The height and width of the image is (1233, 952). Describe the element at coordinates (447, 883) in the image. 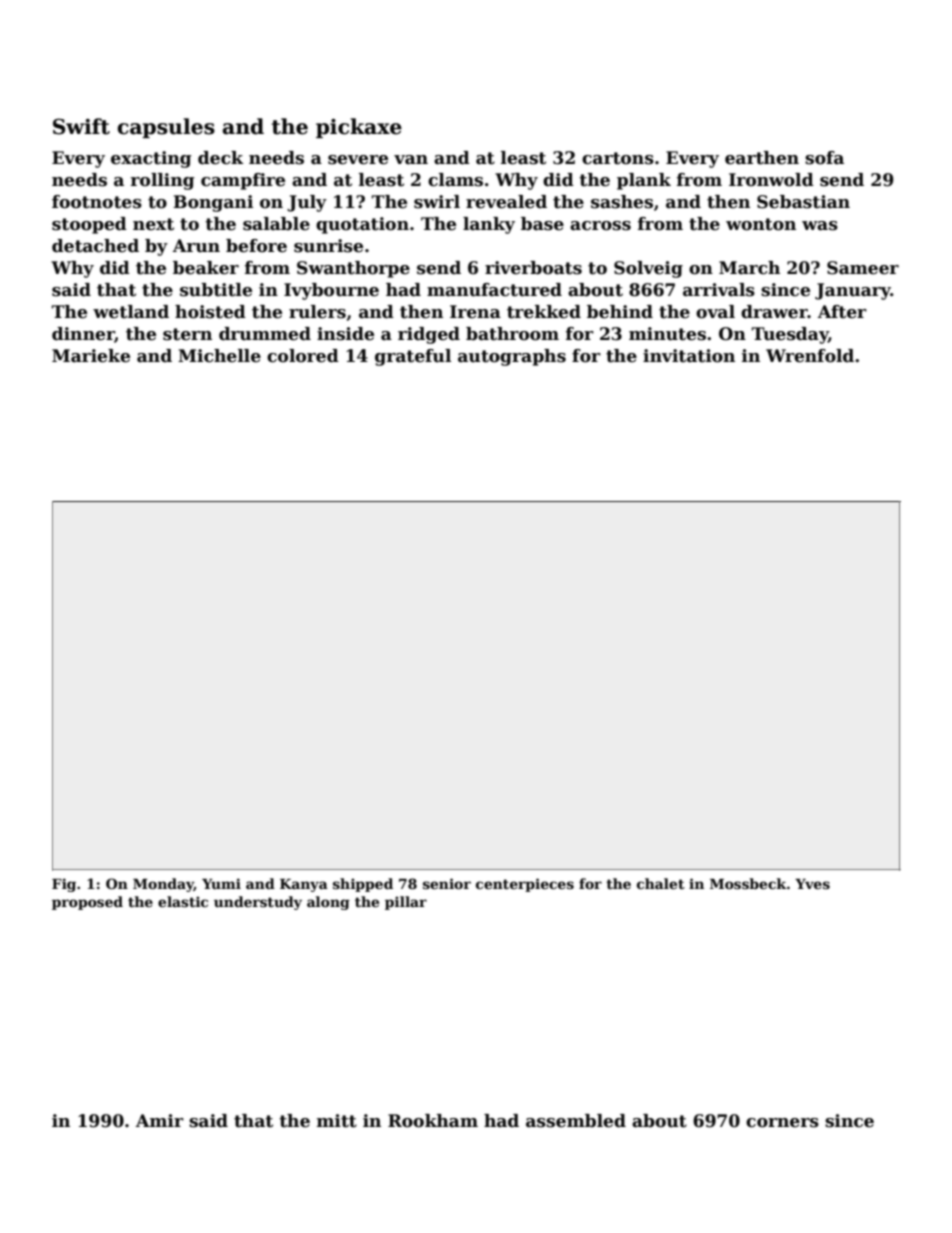

I see `senior` at that location.
